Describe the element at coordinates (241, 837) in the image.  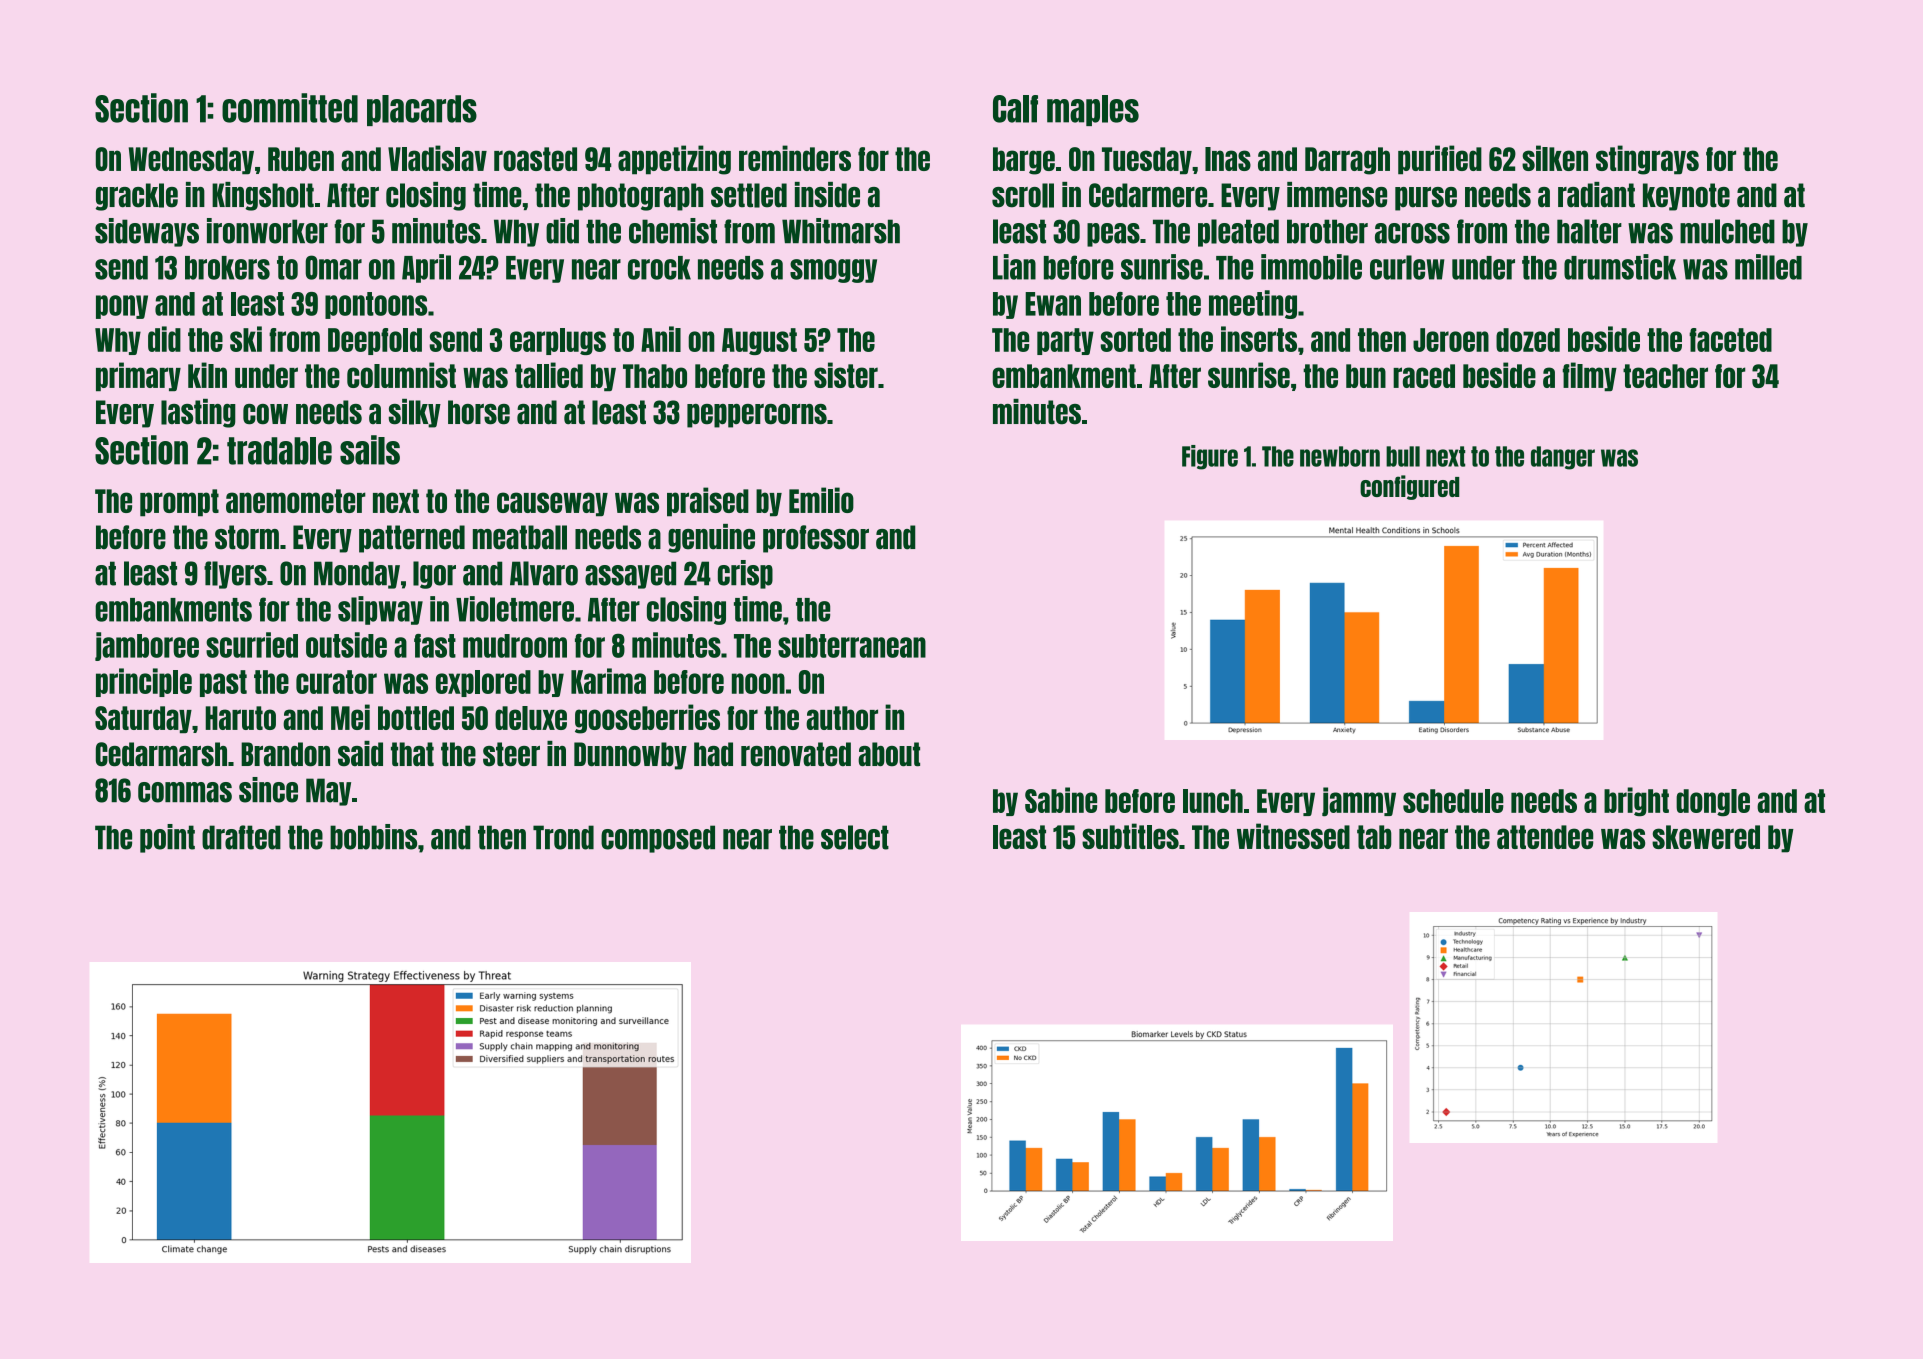
I see `drafted` at that location.
